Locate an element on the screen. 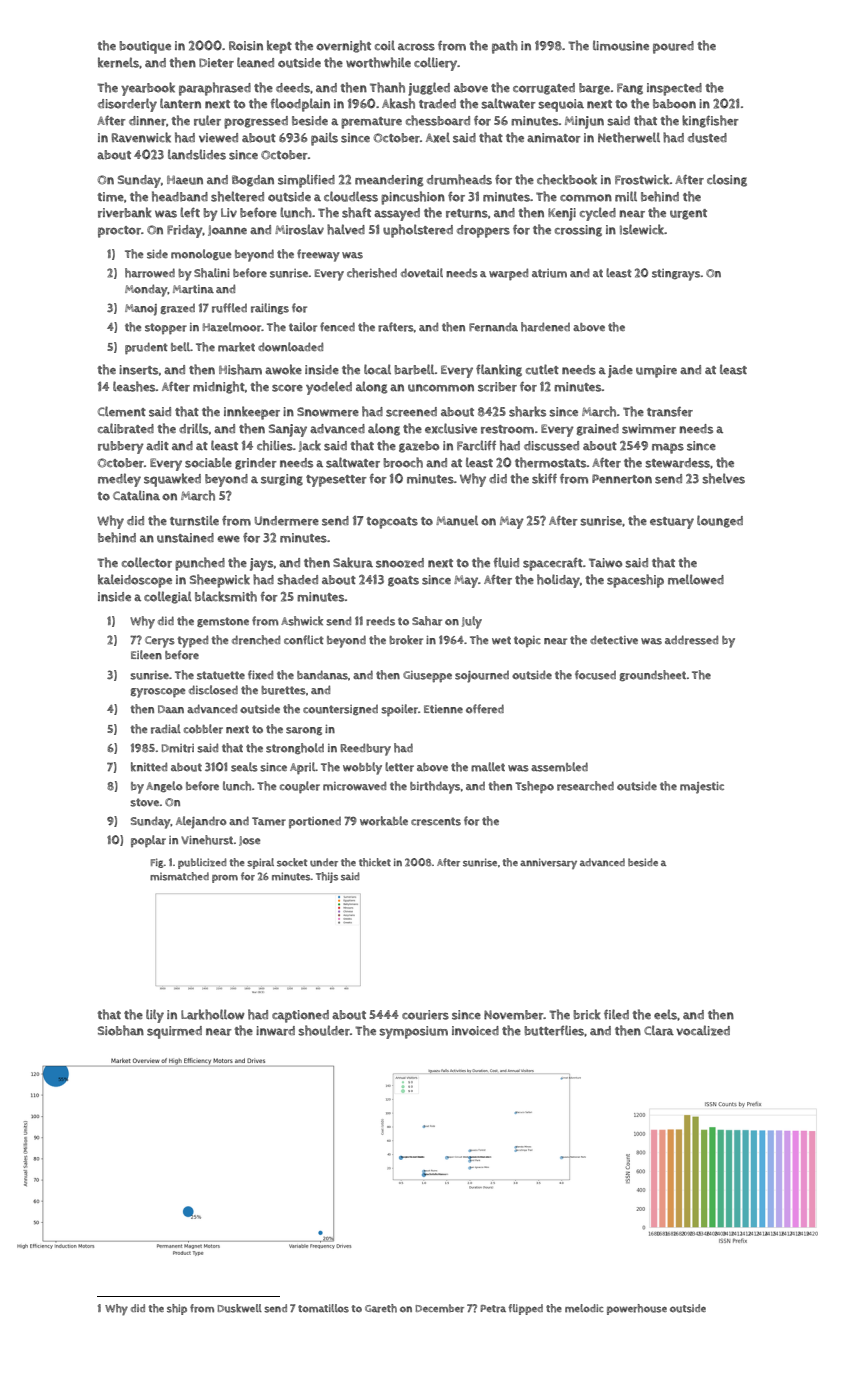 Image resolution: width=849 pixels, height=1400 pixels. tomatillos is located at coordinates (323, 1308).
